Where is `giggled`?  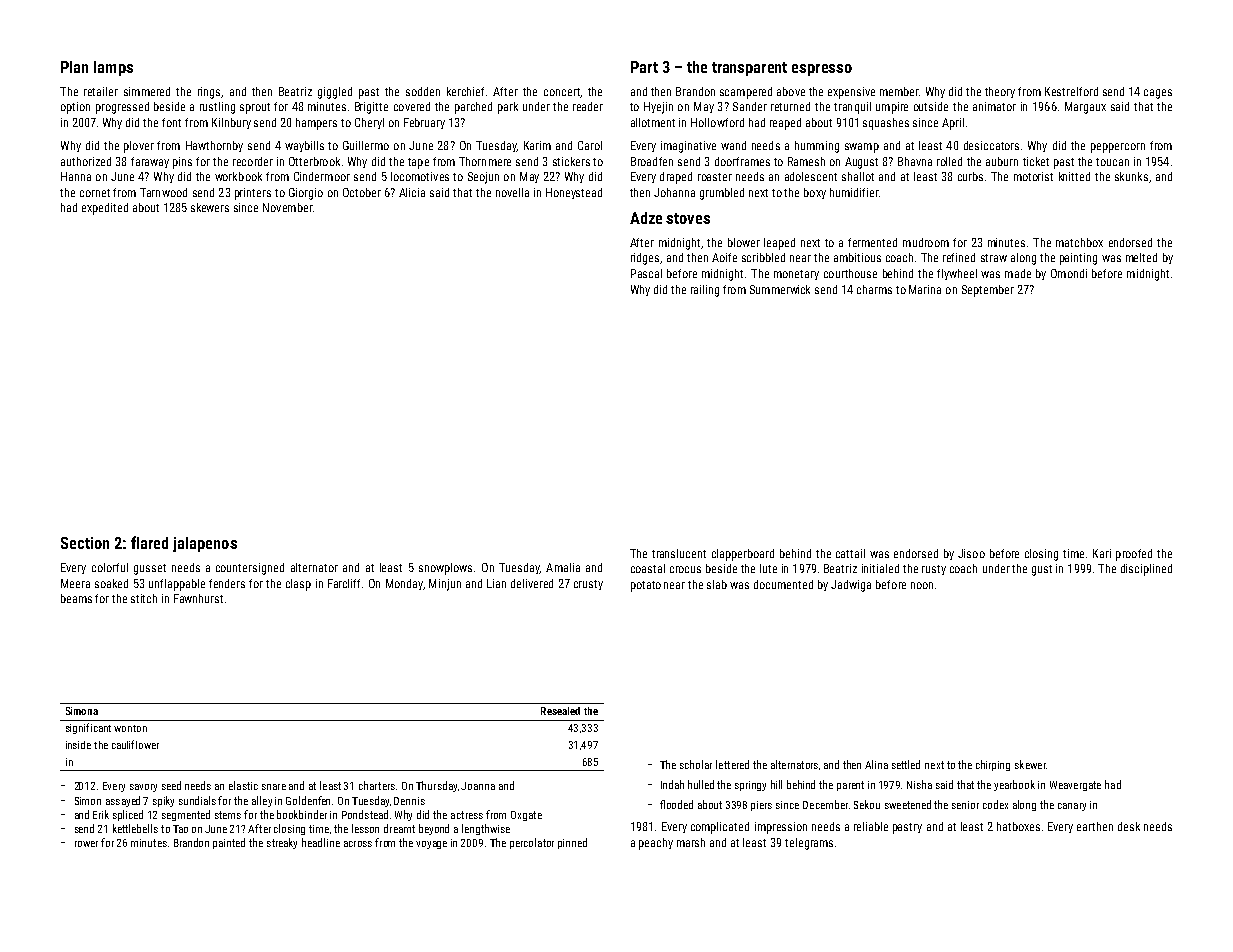
giggled is located at coordinates (335, 93).
